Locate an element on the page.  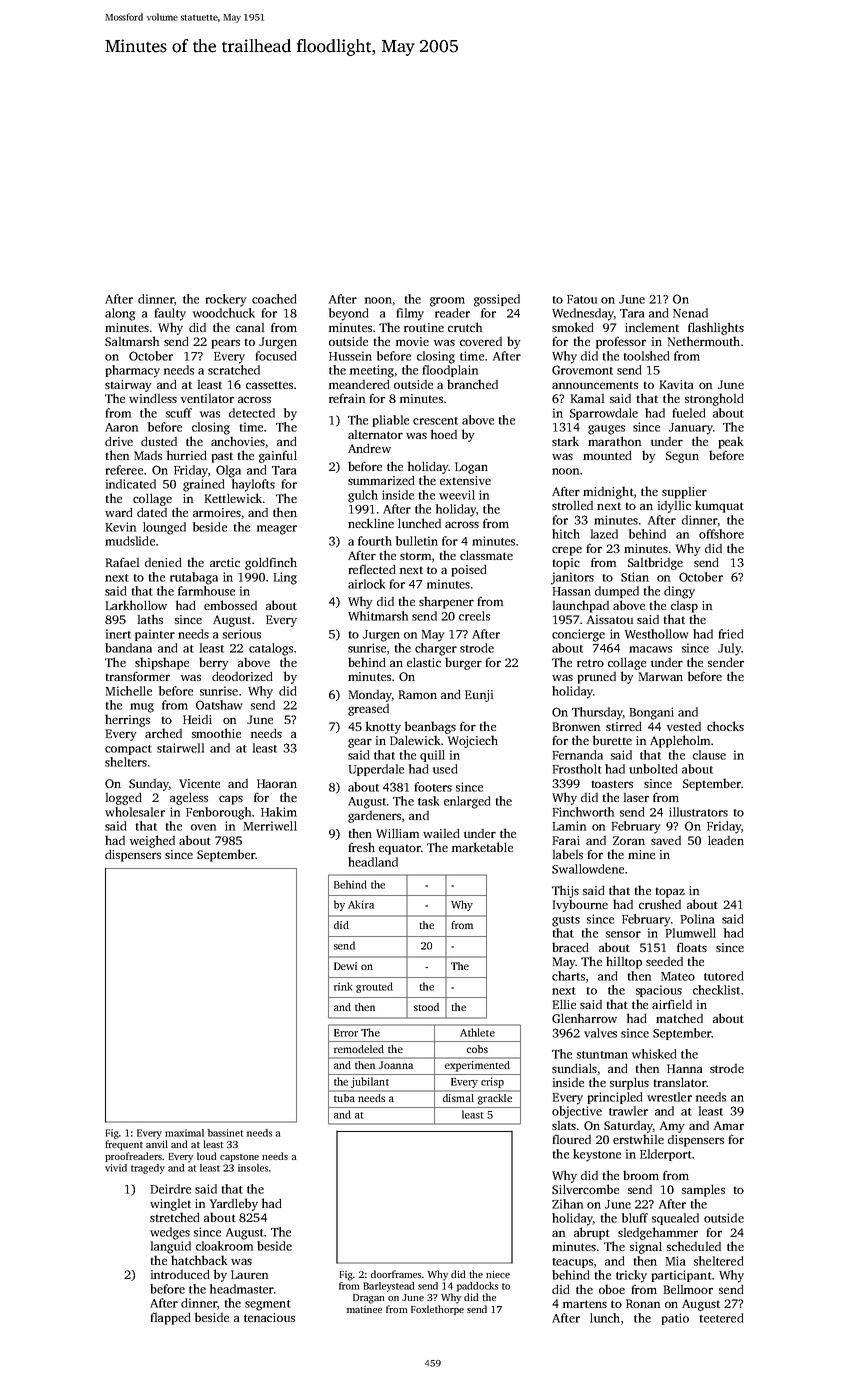
along is located at coordinates (120, 314).
